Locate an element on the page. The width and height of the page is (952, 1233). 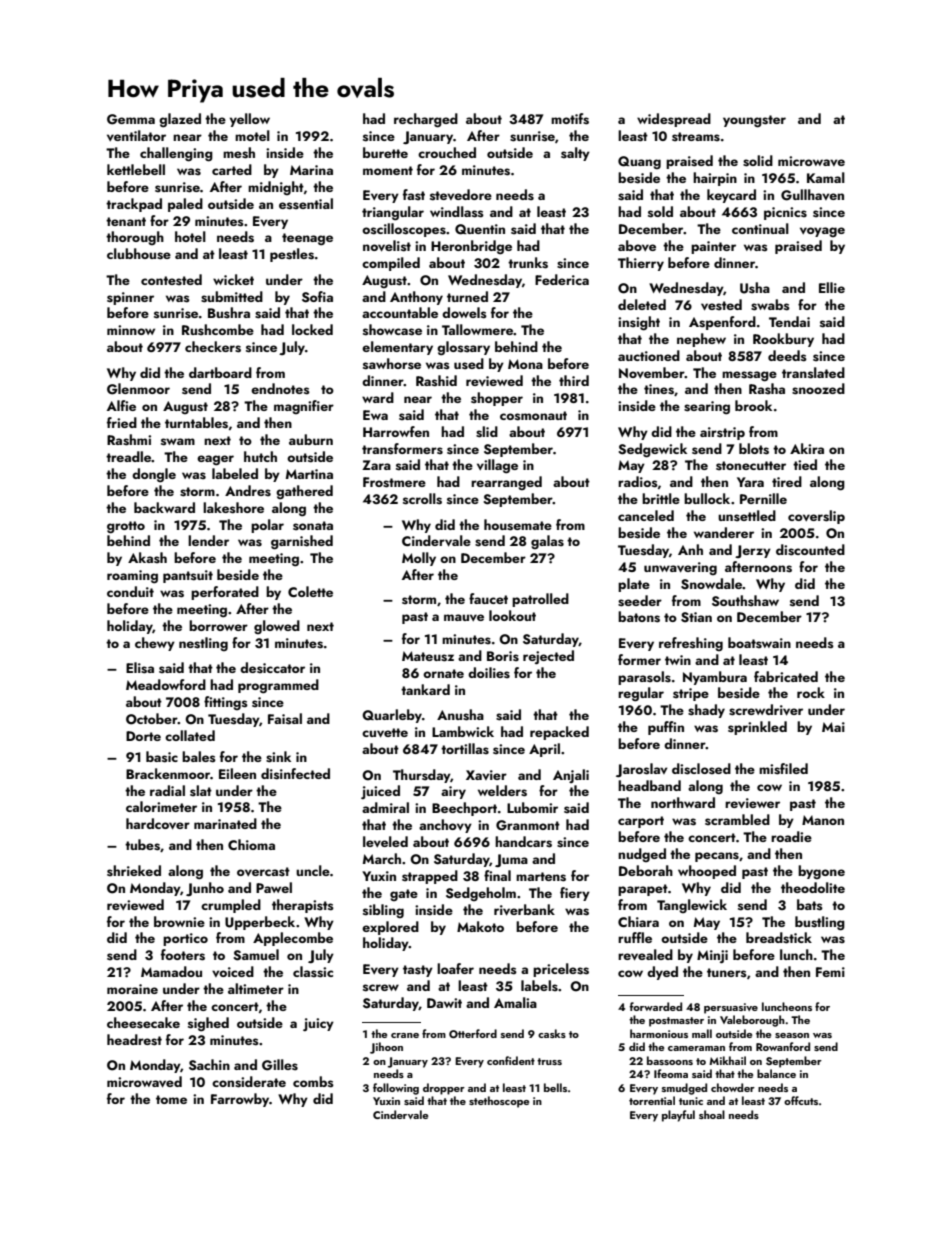
motifs is located at coordinates (570, 119).
